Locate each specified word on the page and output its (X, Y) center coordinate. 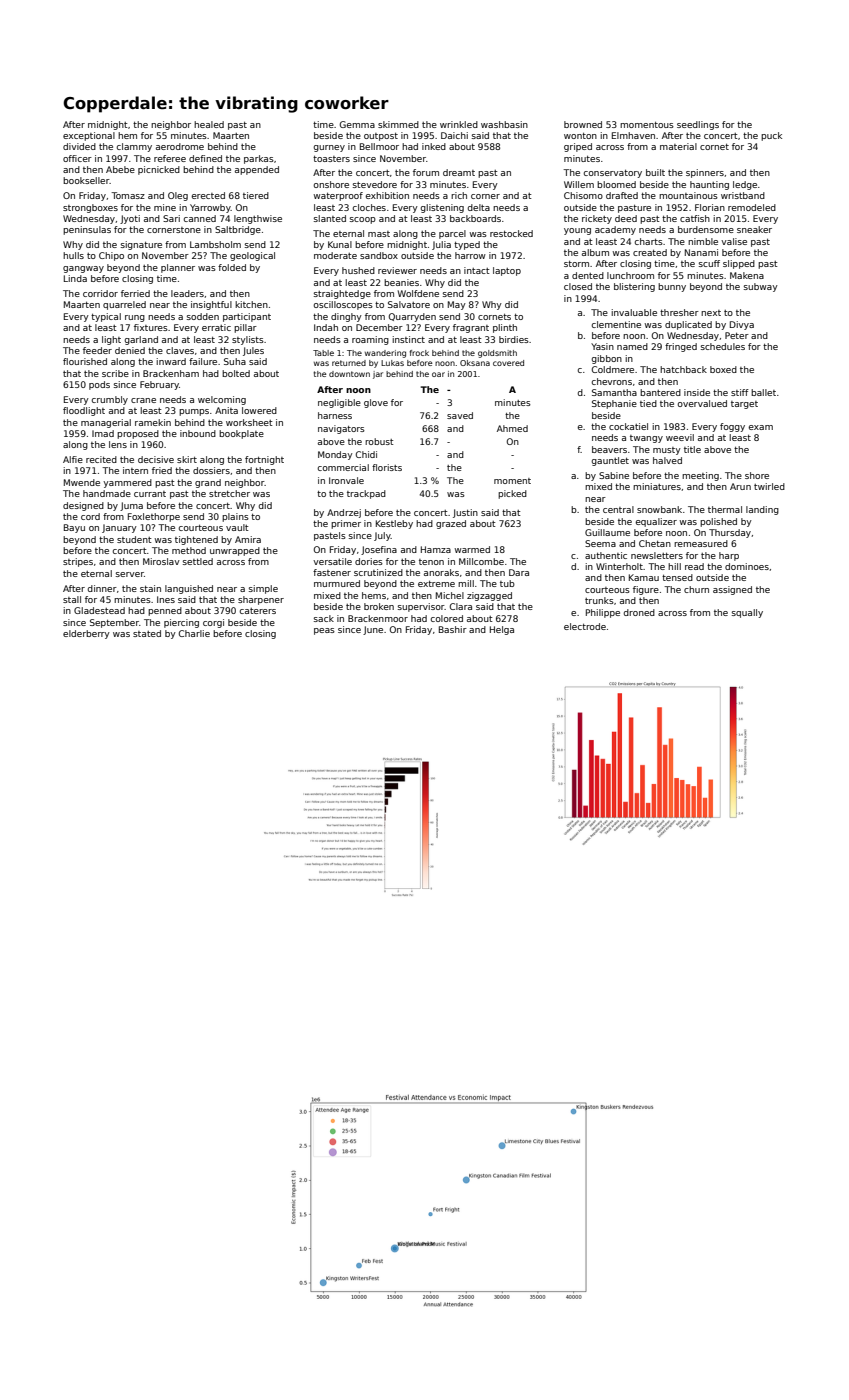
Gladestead (99, 610)
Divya (742, 325)
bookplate (241, 434)
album (595, 252)
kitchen (251, 304)
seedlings (698, 125)
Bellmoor (379, 146)
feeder (97, 350)
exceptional (89, 136)
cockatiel (628, 426)
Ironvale (346, 480)
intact (477, 270)
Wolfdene (418, 293)
